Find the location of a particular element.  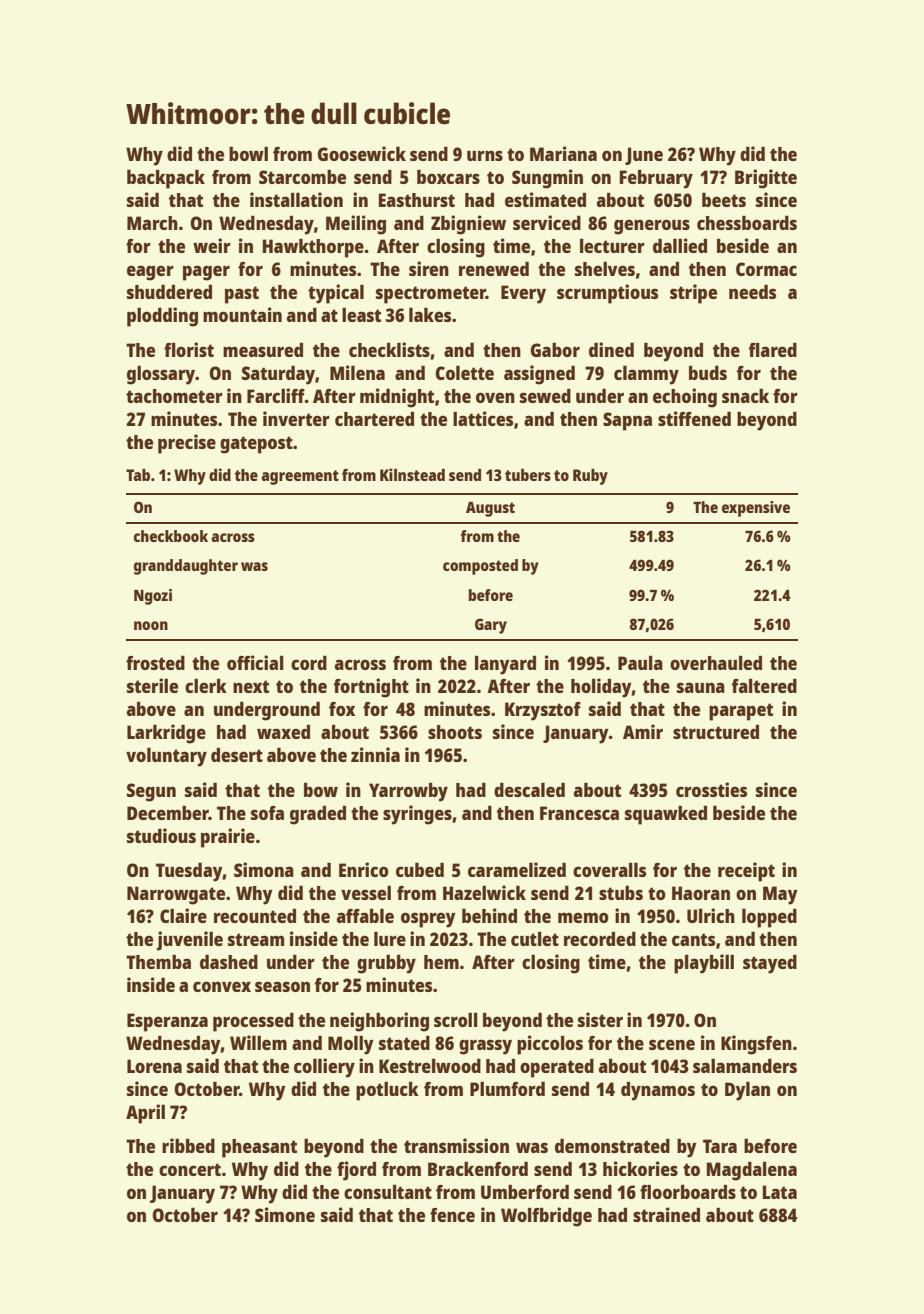

concert is located at coordinates (190, 1169).
